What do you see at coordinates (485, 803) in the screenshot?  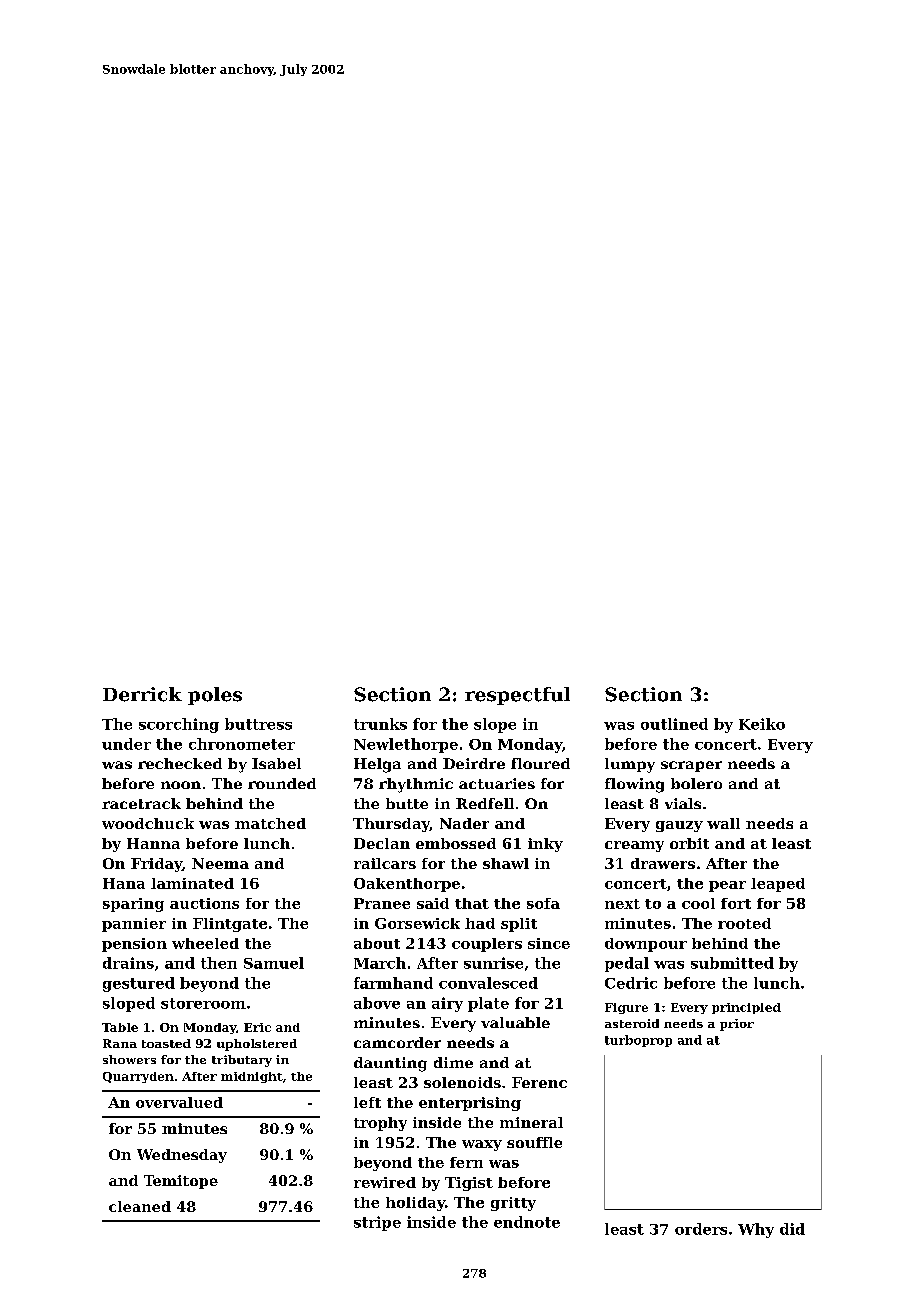 I see `Redfell` at bounding box center [485, 803].
